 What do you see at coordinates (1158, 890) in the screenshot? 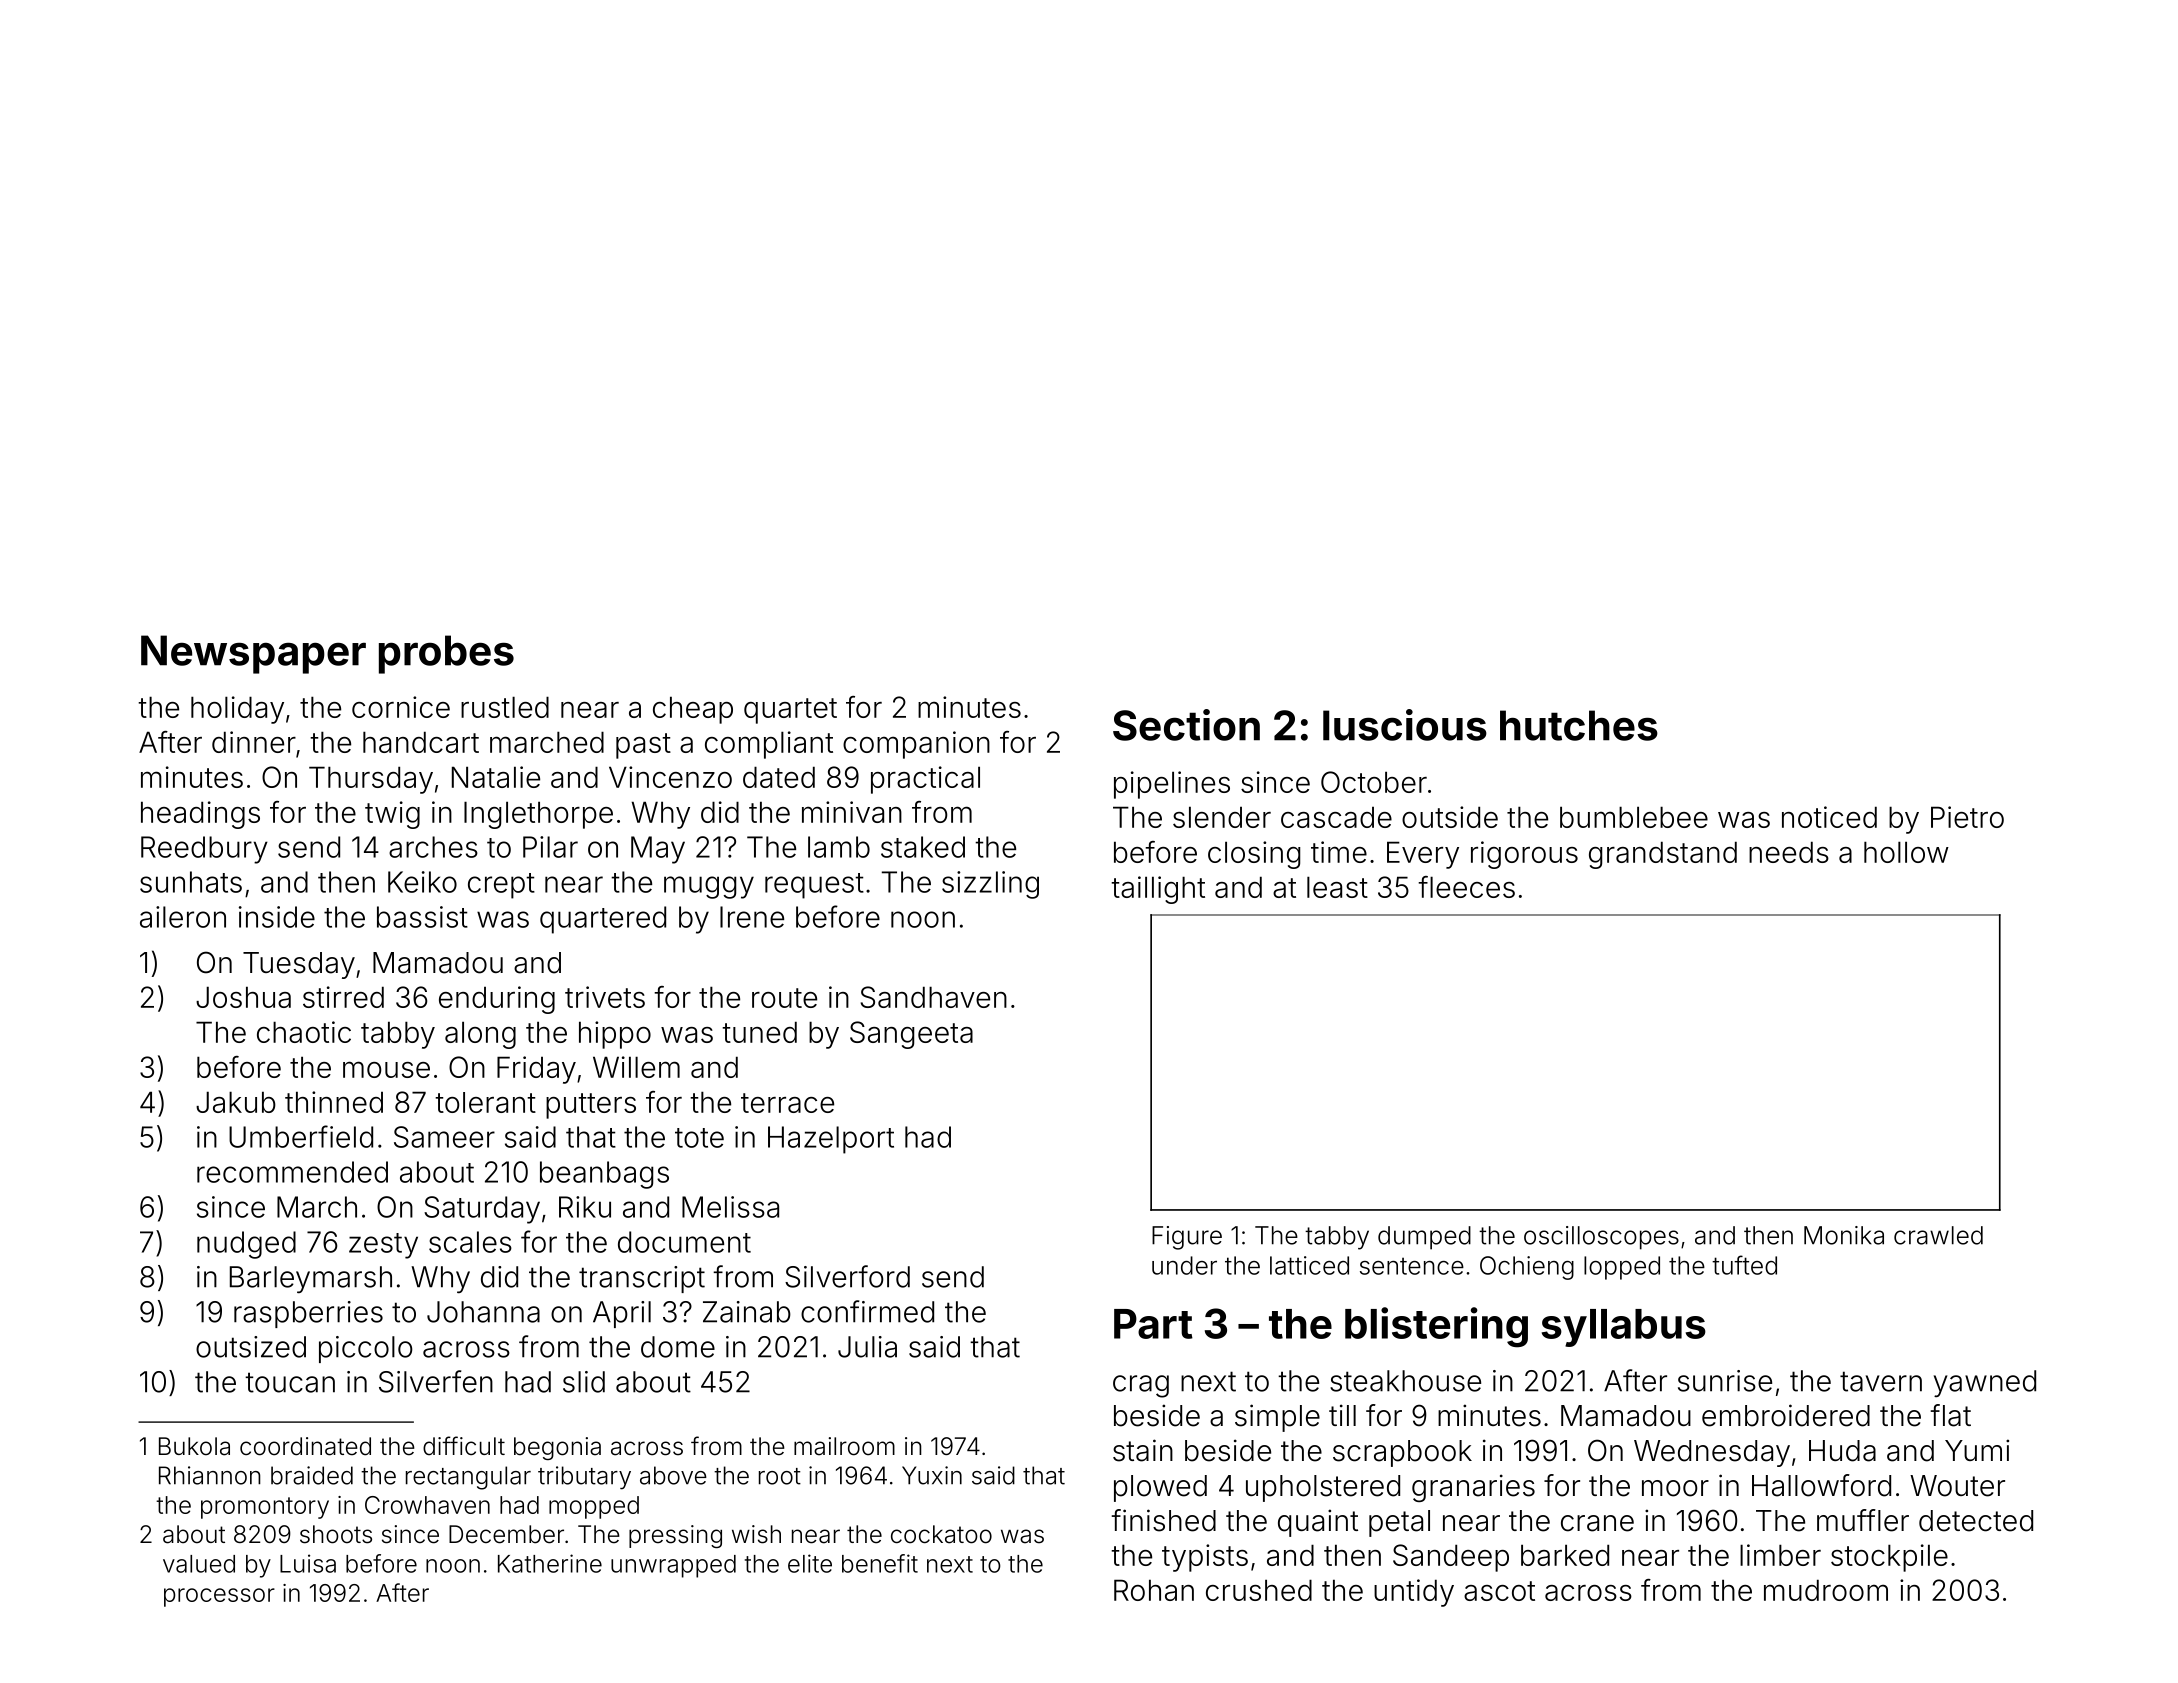
I see `taillight` at bounding box center [1158, 890].
